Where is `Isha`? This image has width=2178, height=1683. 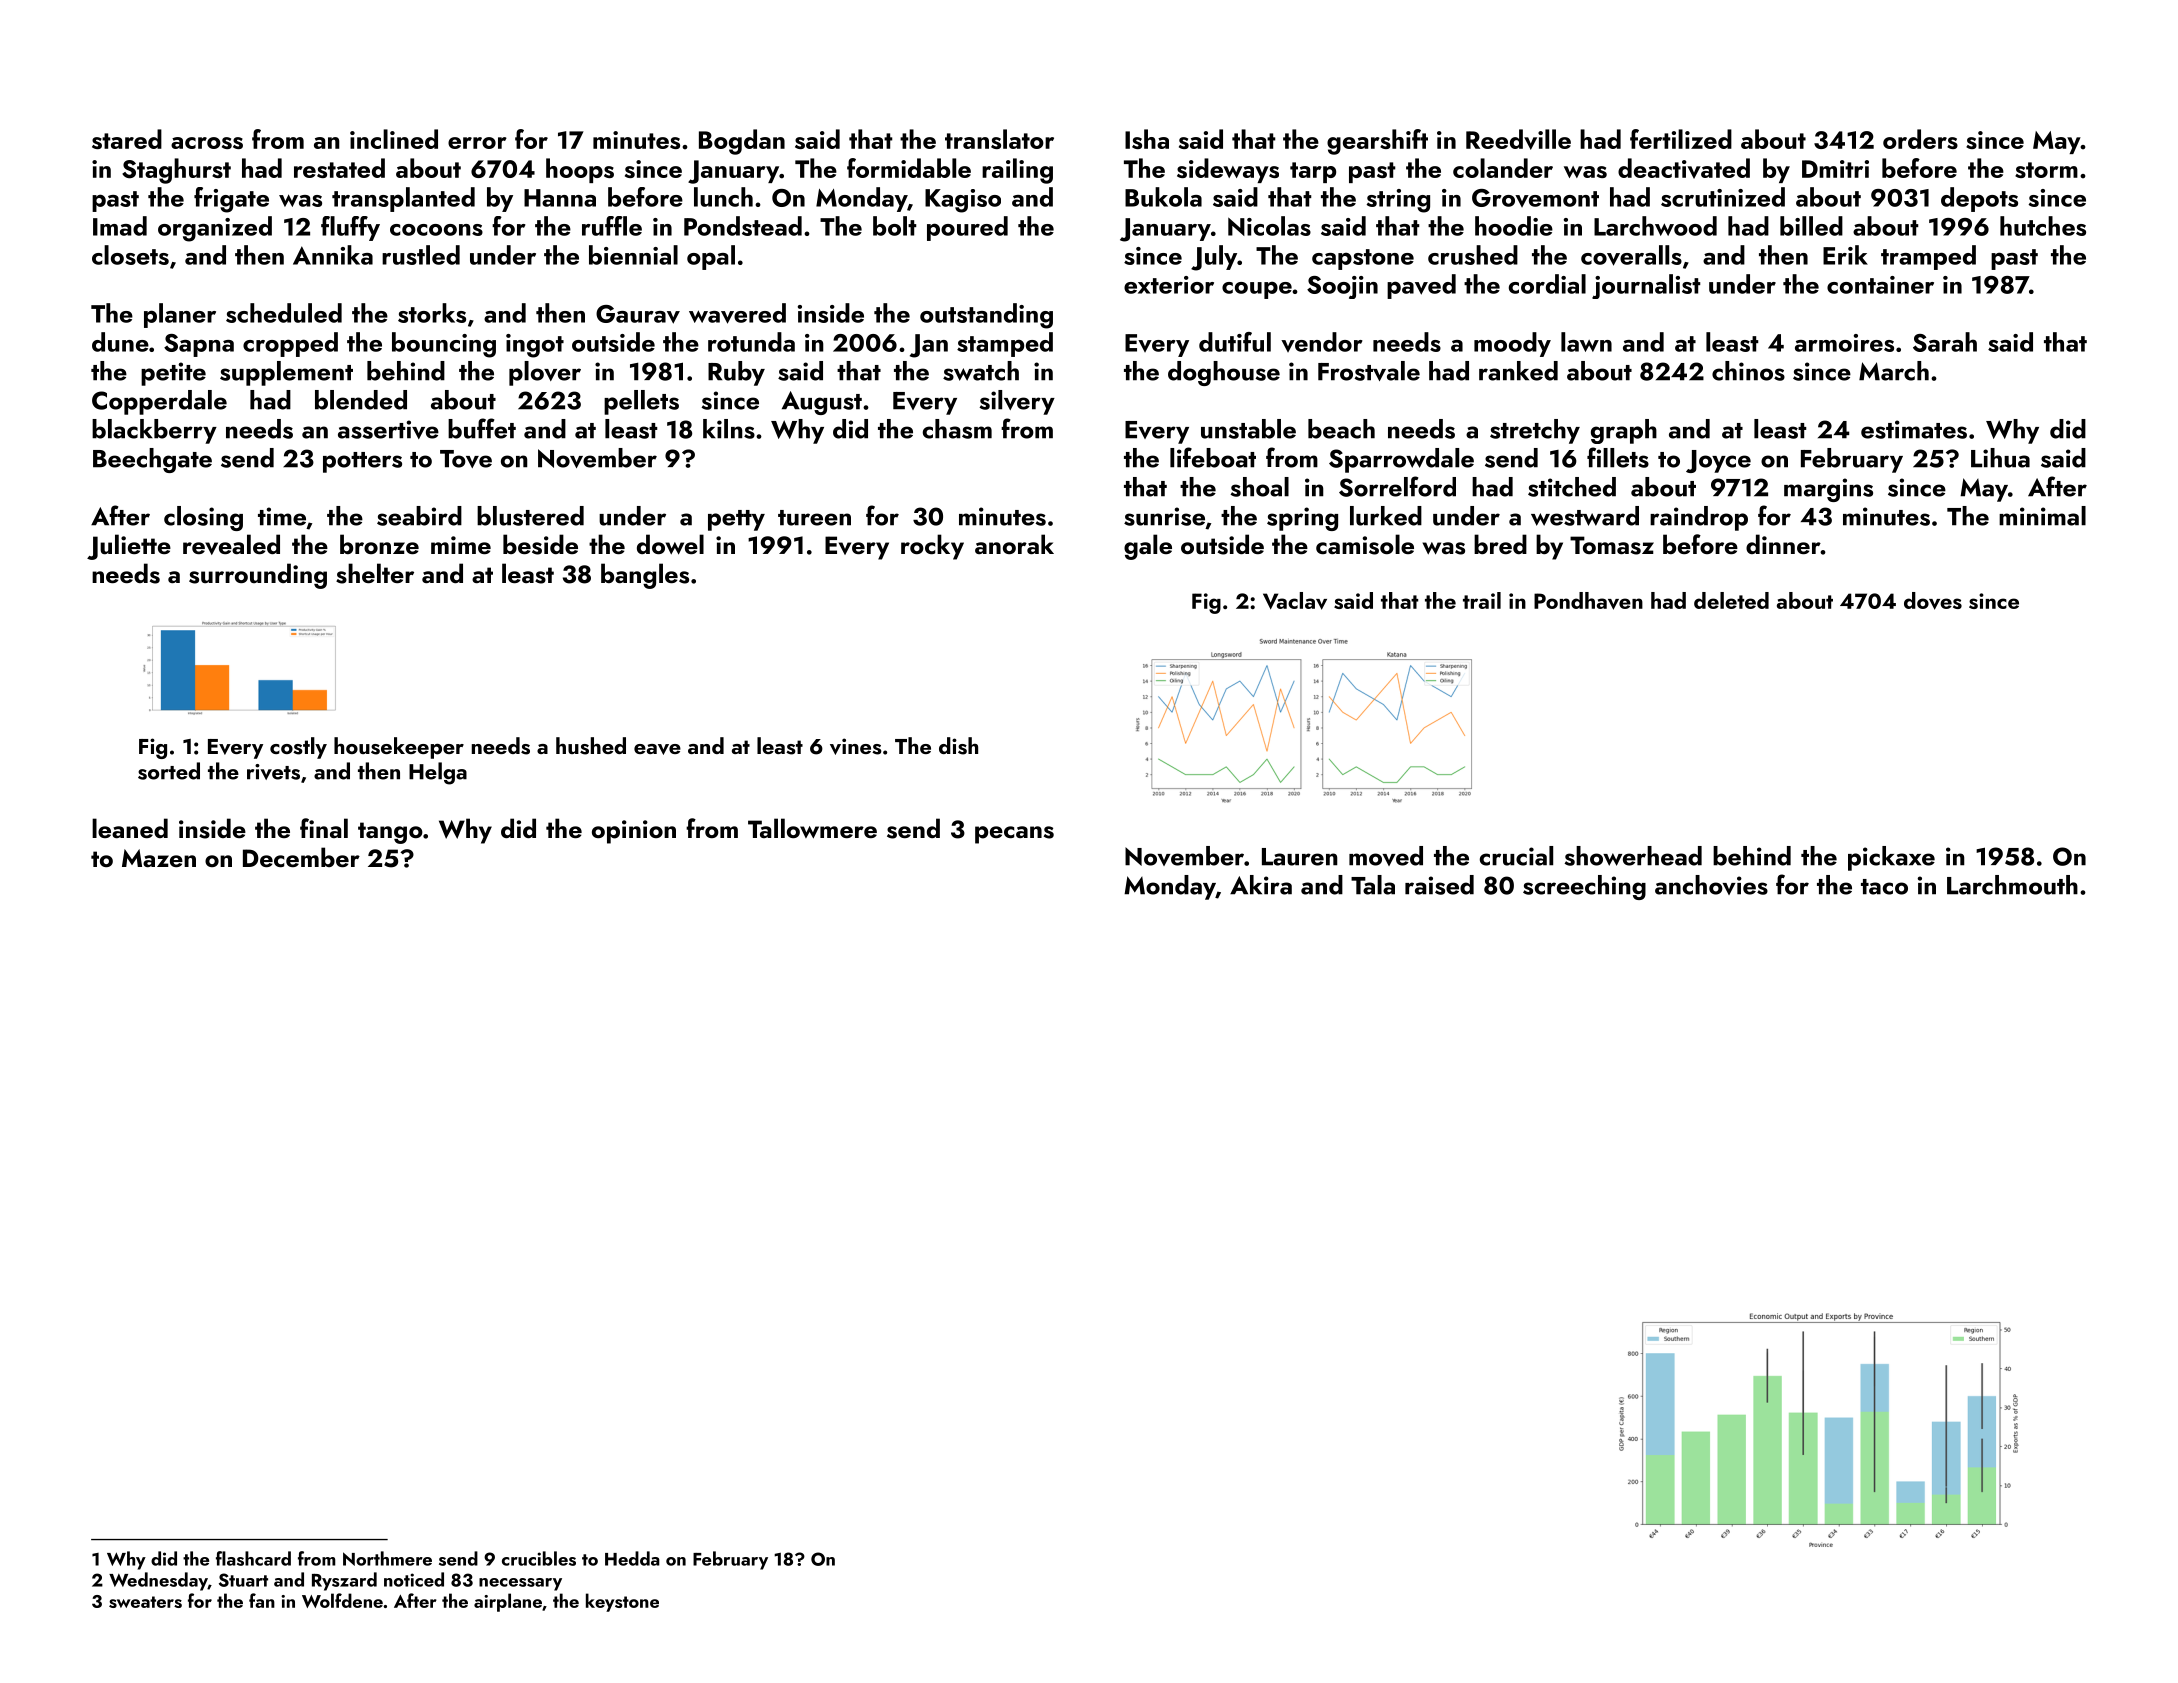
Isha is located at coordinates (1147, 139).
